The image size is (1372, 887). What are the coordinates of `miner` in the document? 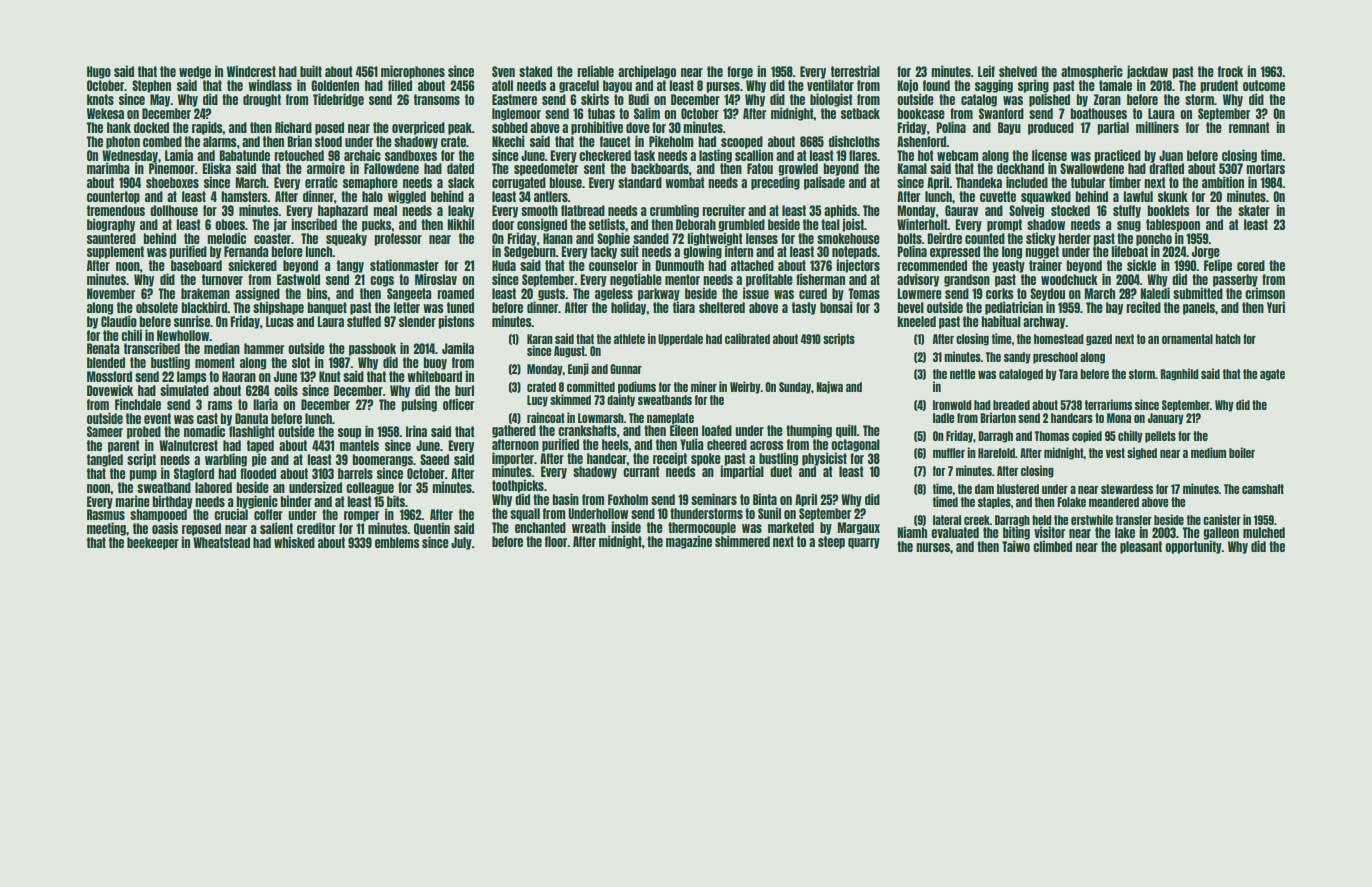 It's located at (704, 386).
